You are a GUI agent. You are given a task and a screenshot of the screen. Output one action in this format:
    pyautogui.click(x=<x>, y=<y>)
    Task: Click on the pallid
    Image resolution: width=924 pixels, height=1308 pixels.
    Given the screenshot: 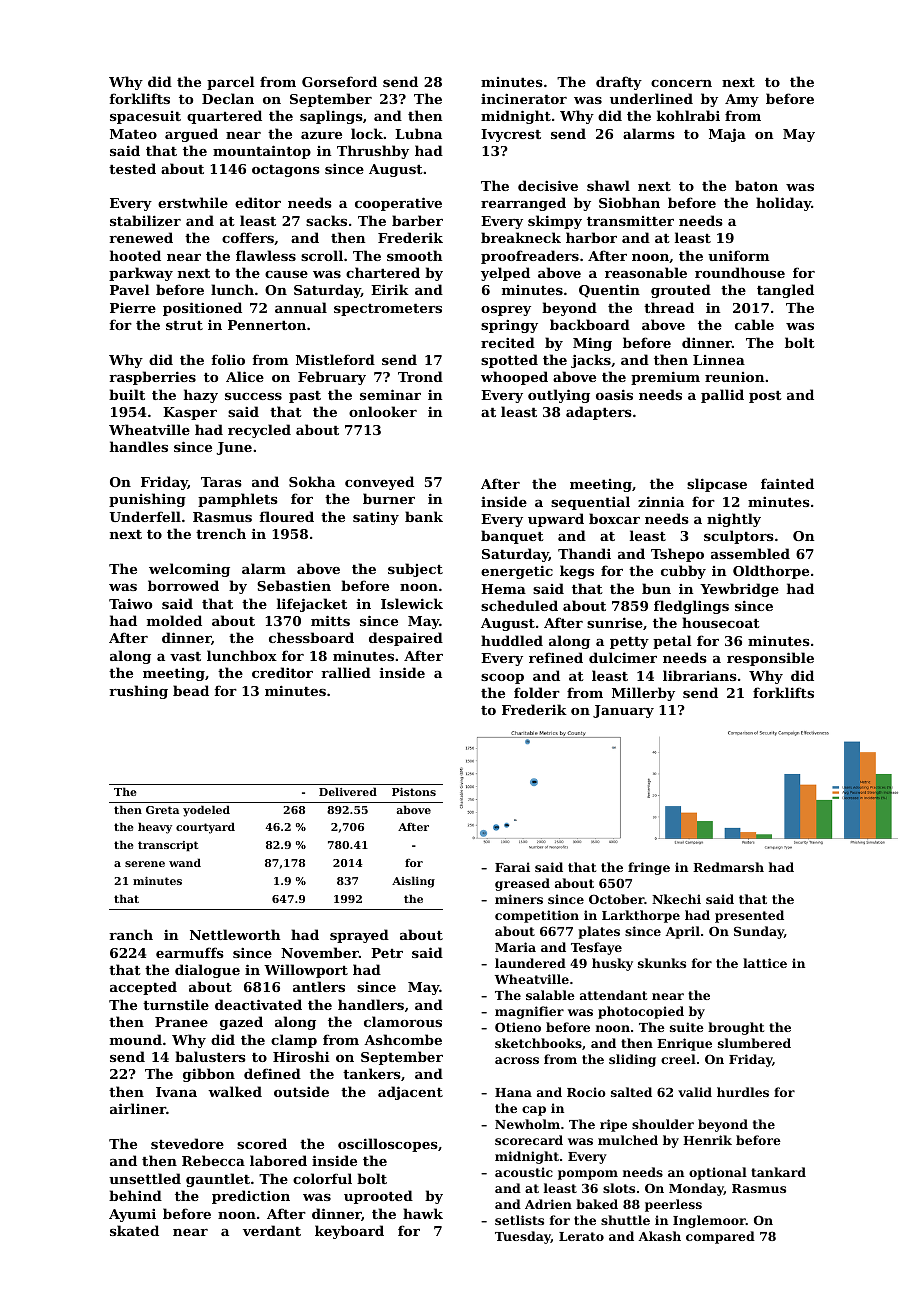 What is the action you would take?
    pyautogui.click(x=722, y=396)
